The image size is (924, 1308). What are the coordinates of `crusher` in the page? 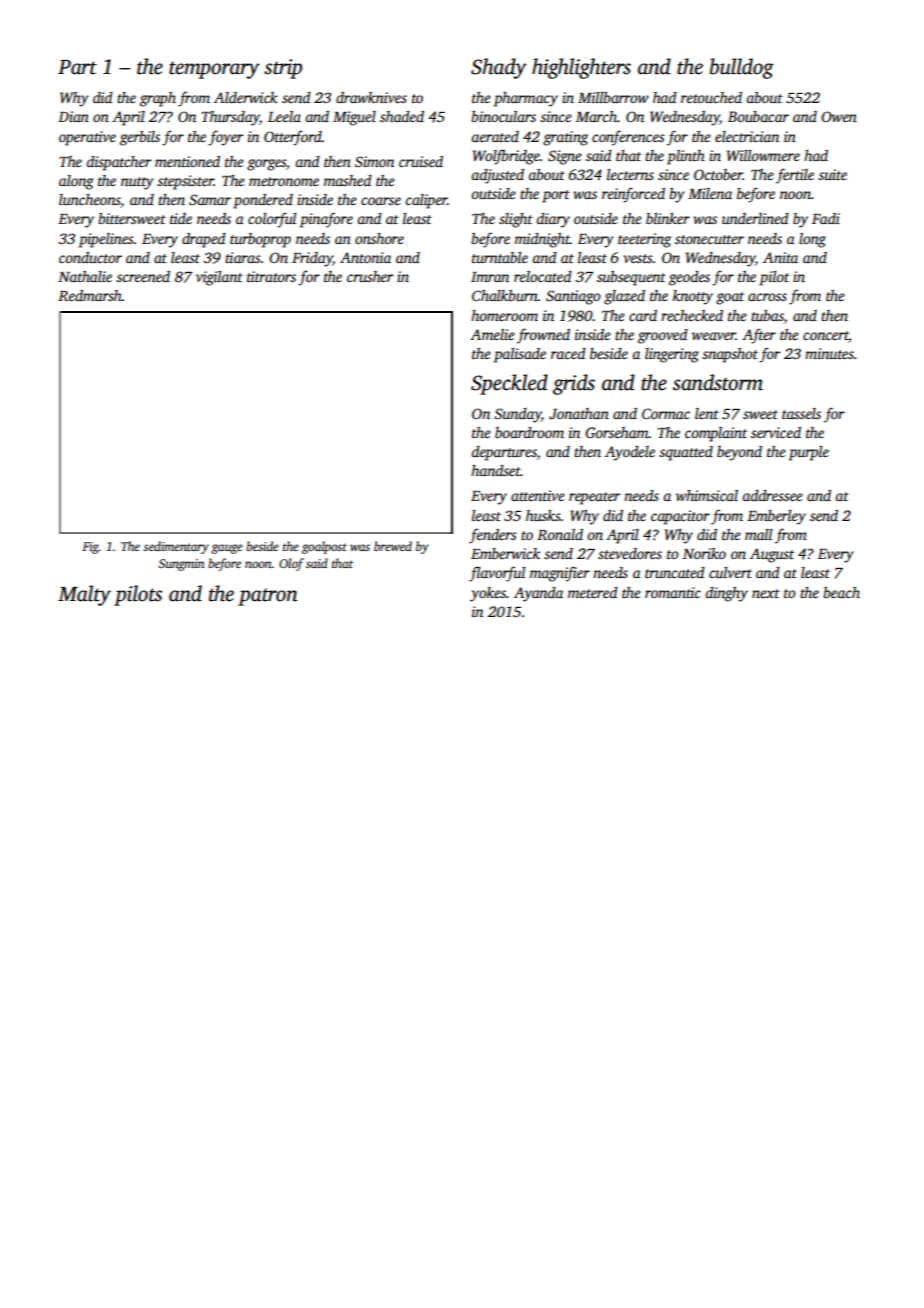 It's located at (370, 276).
